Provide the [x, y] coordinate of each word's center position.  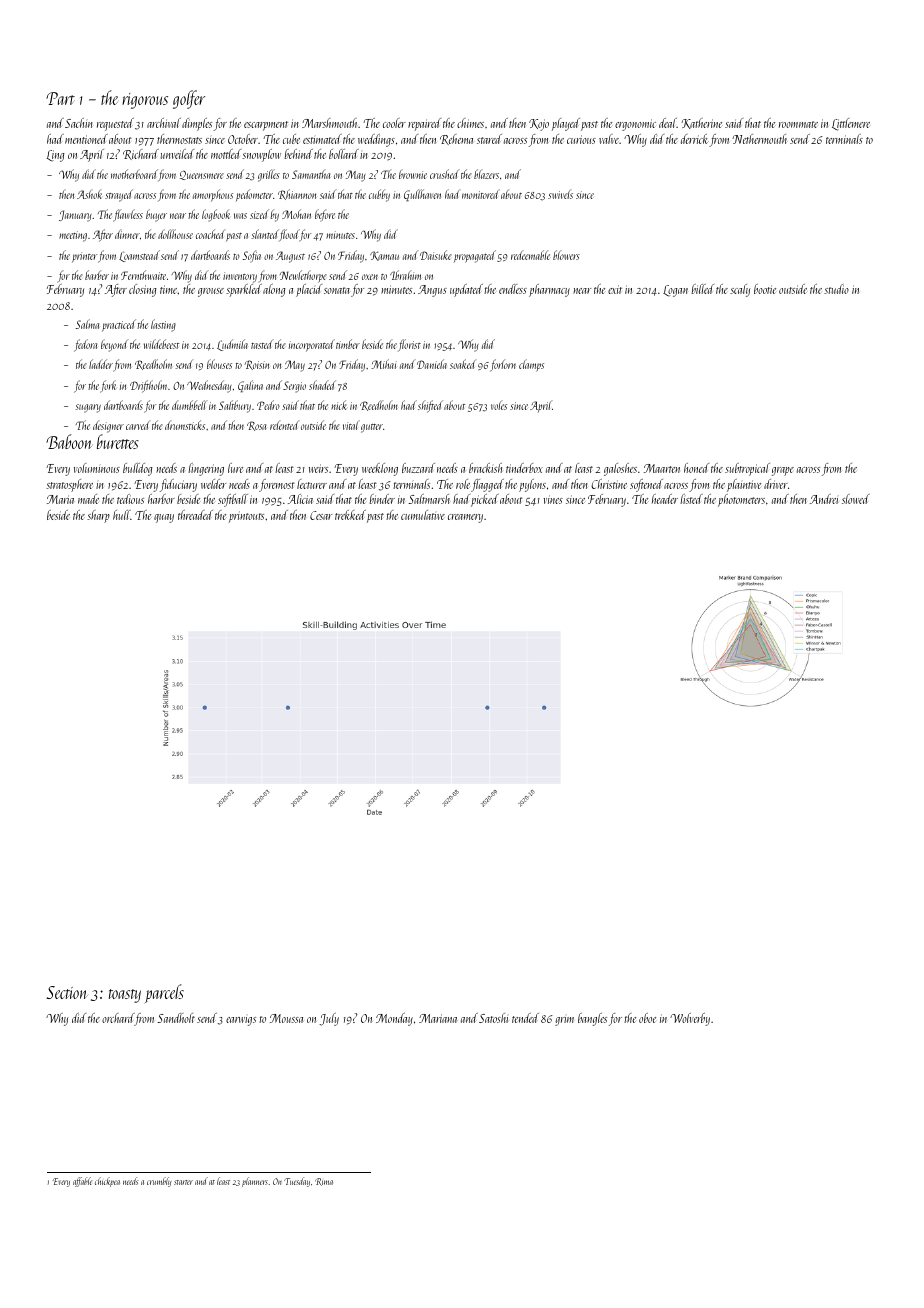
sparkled [244, 290]
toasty [125, 996]
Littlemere [851, 124]
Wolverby [690, 1019]
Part [60, 98]
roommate [798, 124]
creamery [465, 518]
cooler [394, 123]
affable [82, 1182]
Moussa [286, 1018]
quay [164, 518]
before [325, 215]
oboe [647, 1018]
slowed [856, 499]
